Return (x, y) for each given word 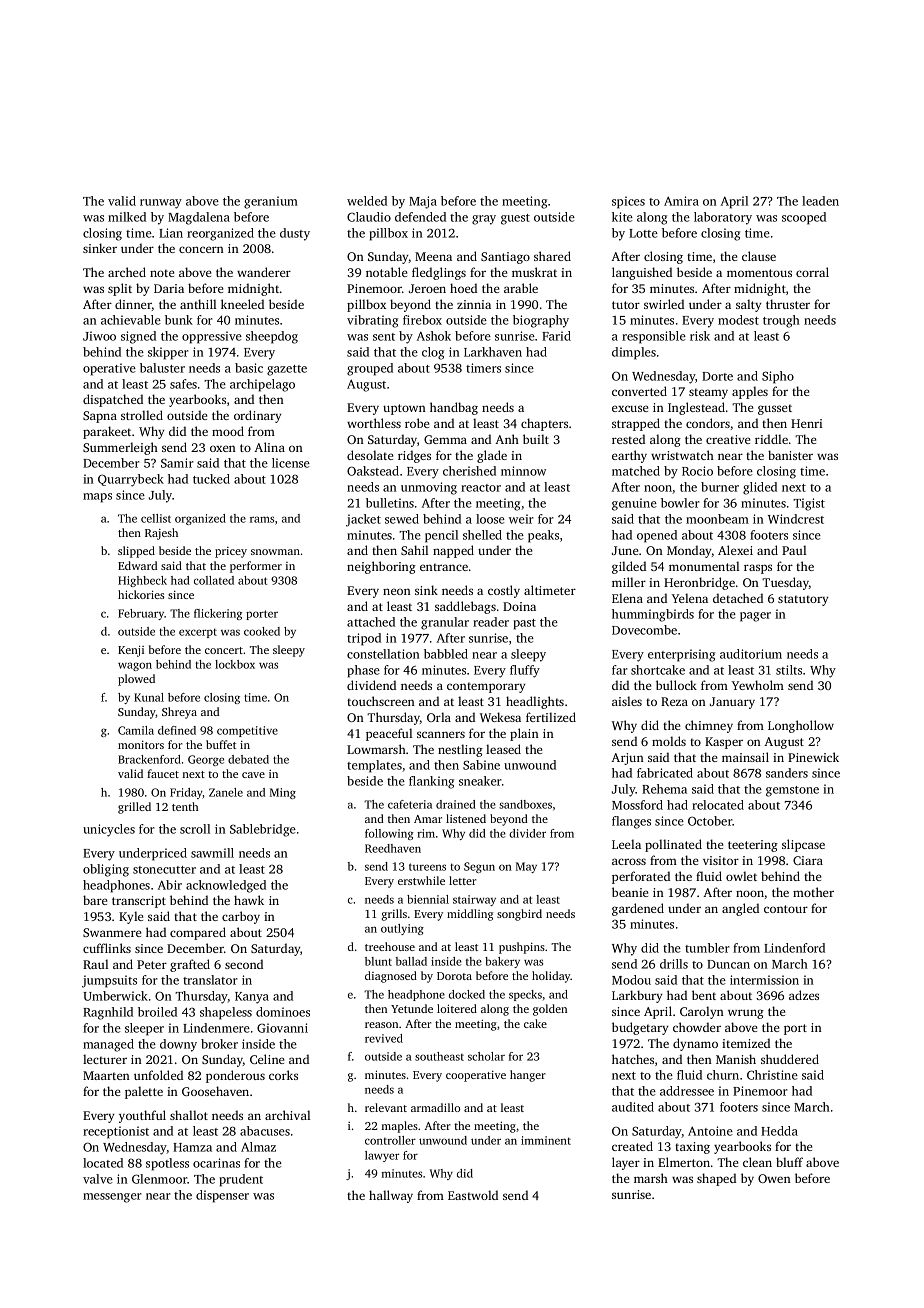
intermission (764, 980)
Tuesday (785, 583)
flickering (218, 614)
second (244, 964)
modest (738, 320)
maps (97, 498)
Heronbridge (699, 583)
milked (127, 217)
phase (364, 671)
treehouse (390, 946)
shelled (482, 535)
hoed (463, 288)
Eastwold (473, 1195)
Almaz (258, 1147)
